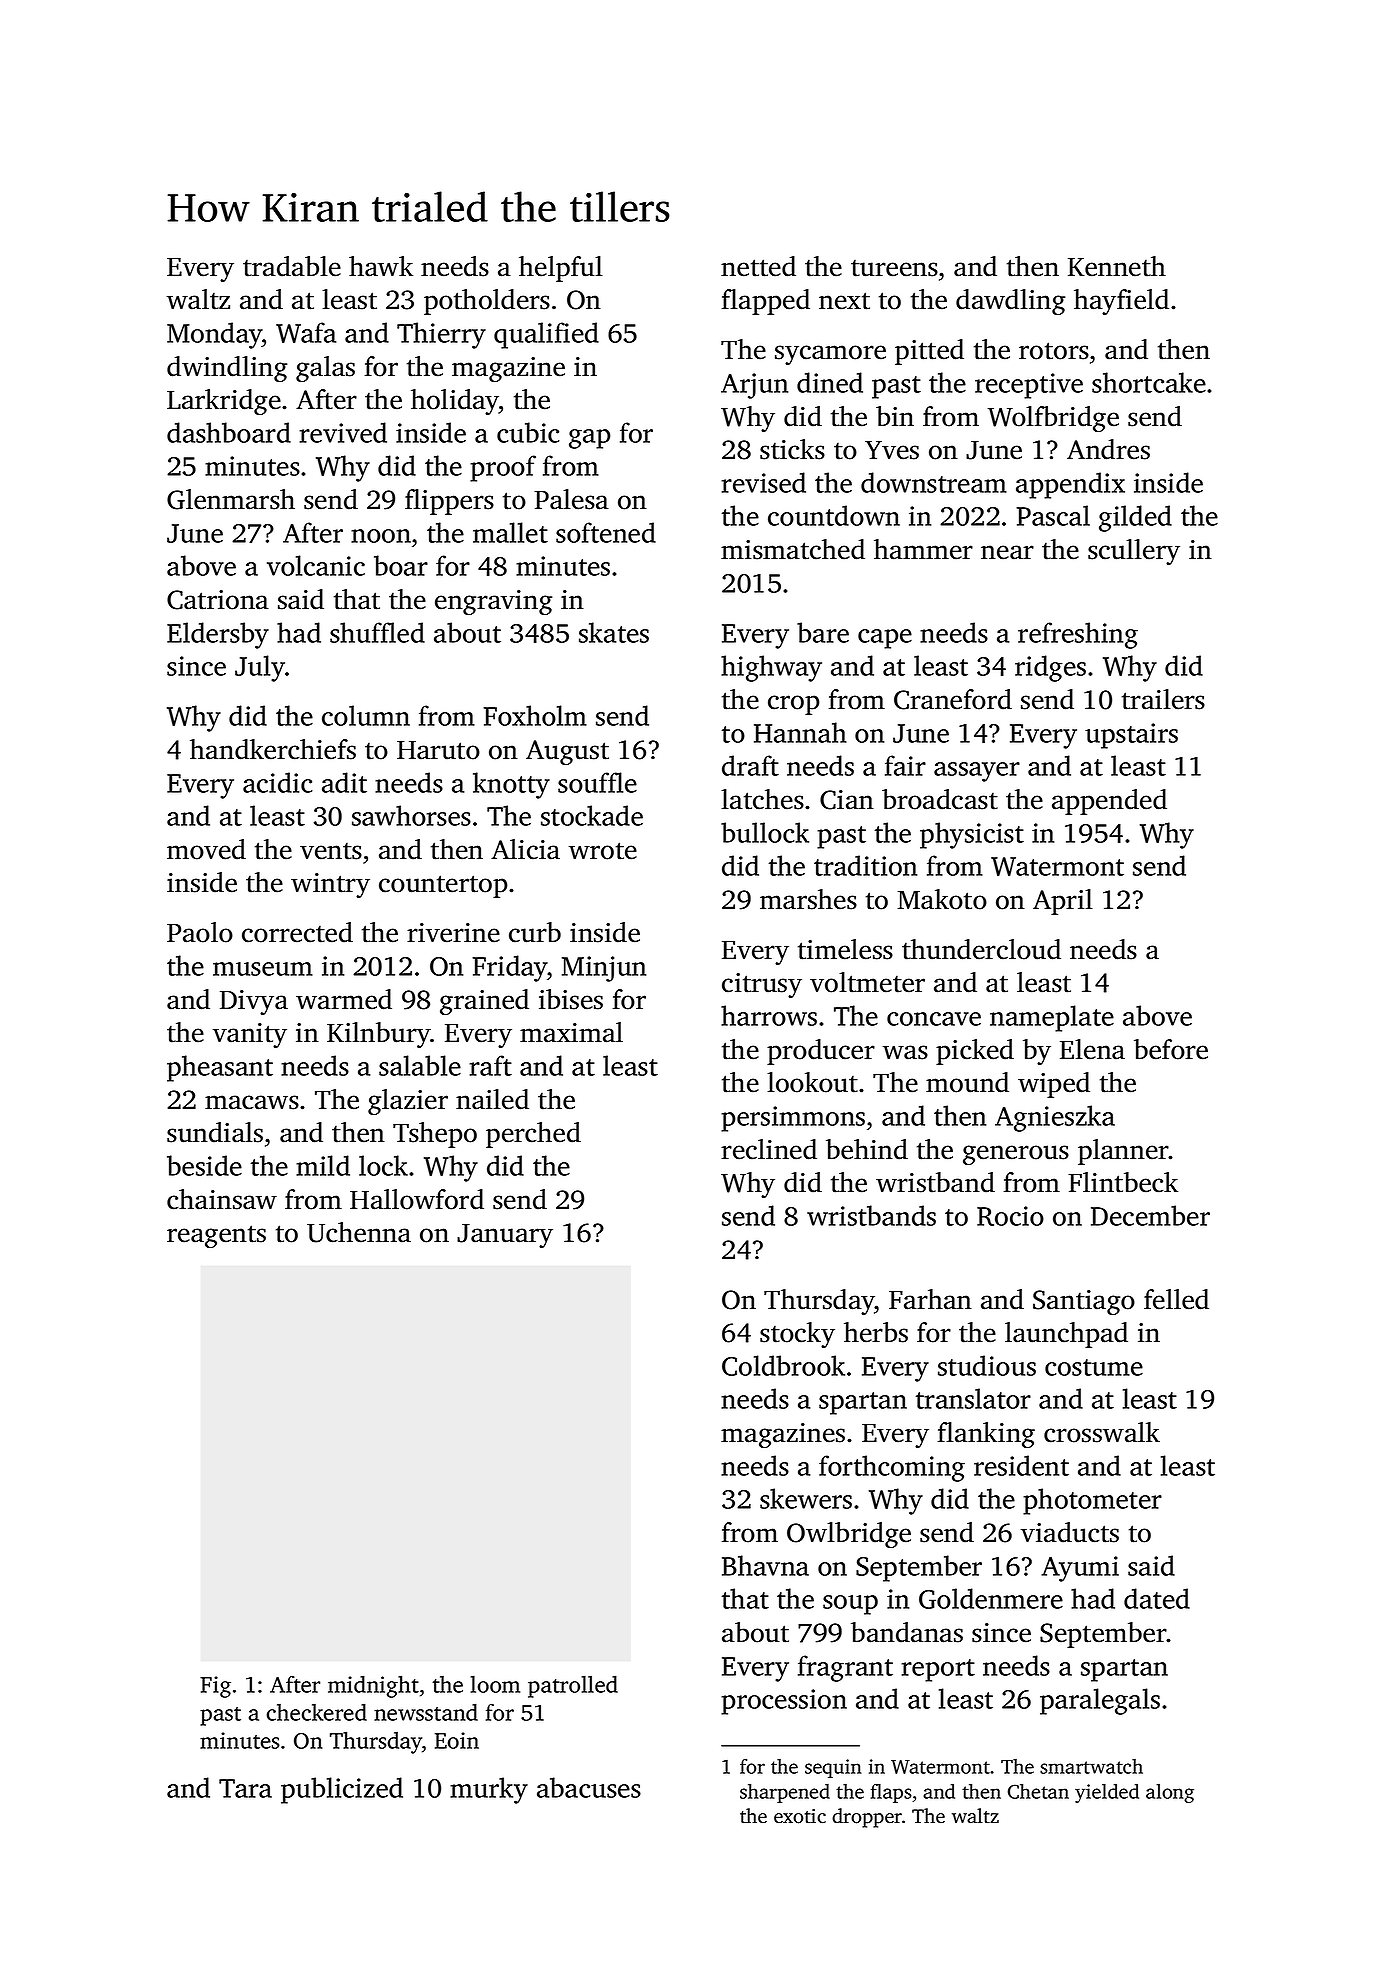 The height and width of the document is (1969, 1386). What do you see at coordinates (614, 632) in the document?
I see `skates` at bounding box center [614, 632].
